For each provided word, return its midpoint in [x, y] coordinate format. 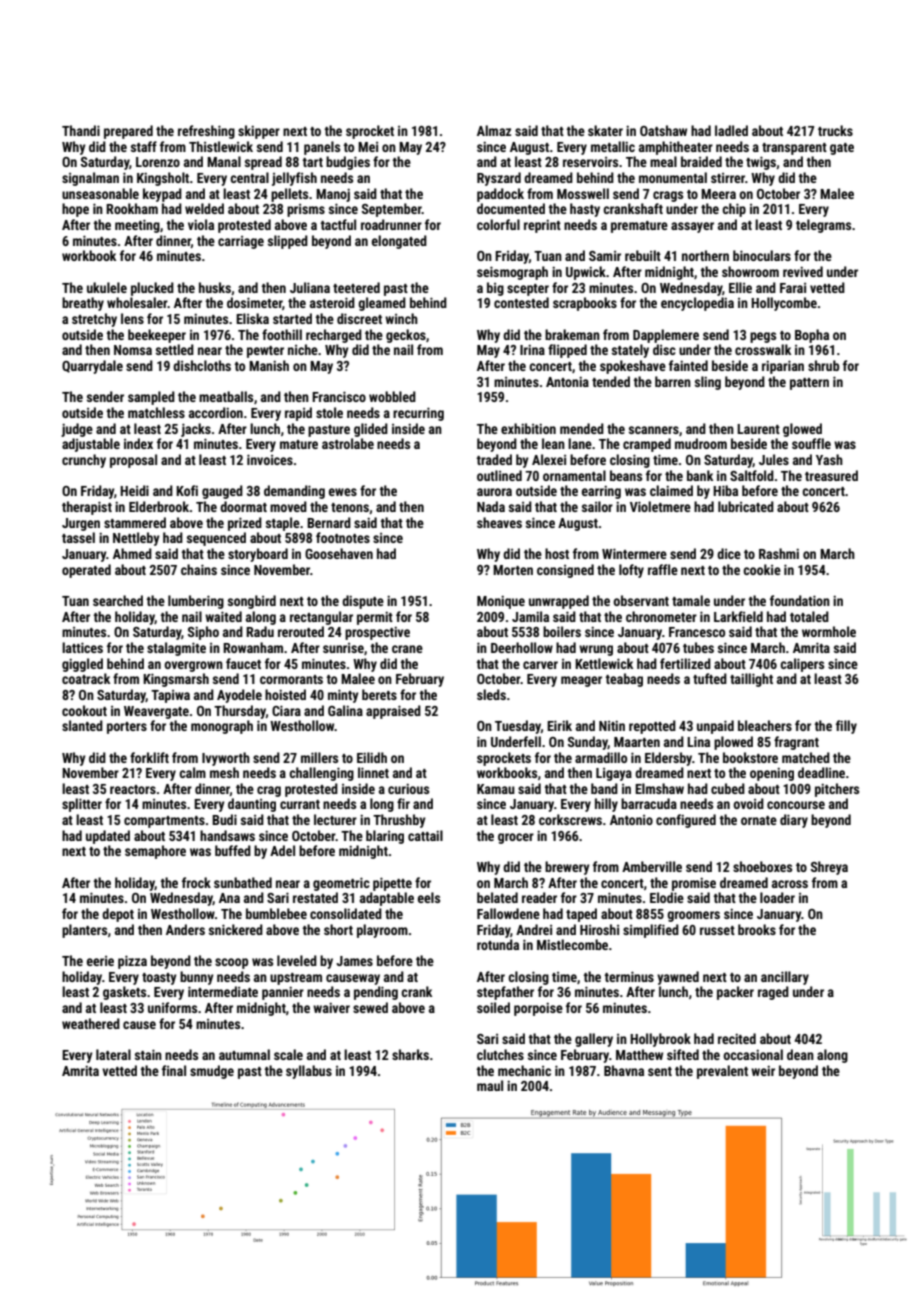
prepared [128, 132]
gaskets [124, 993]
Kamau [496, 789]
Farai [793, 288]
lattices [82, 647]
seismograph [512, 273]
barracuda [649, 803]
